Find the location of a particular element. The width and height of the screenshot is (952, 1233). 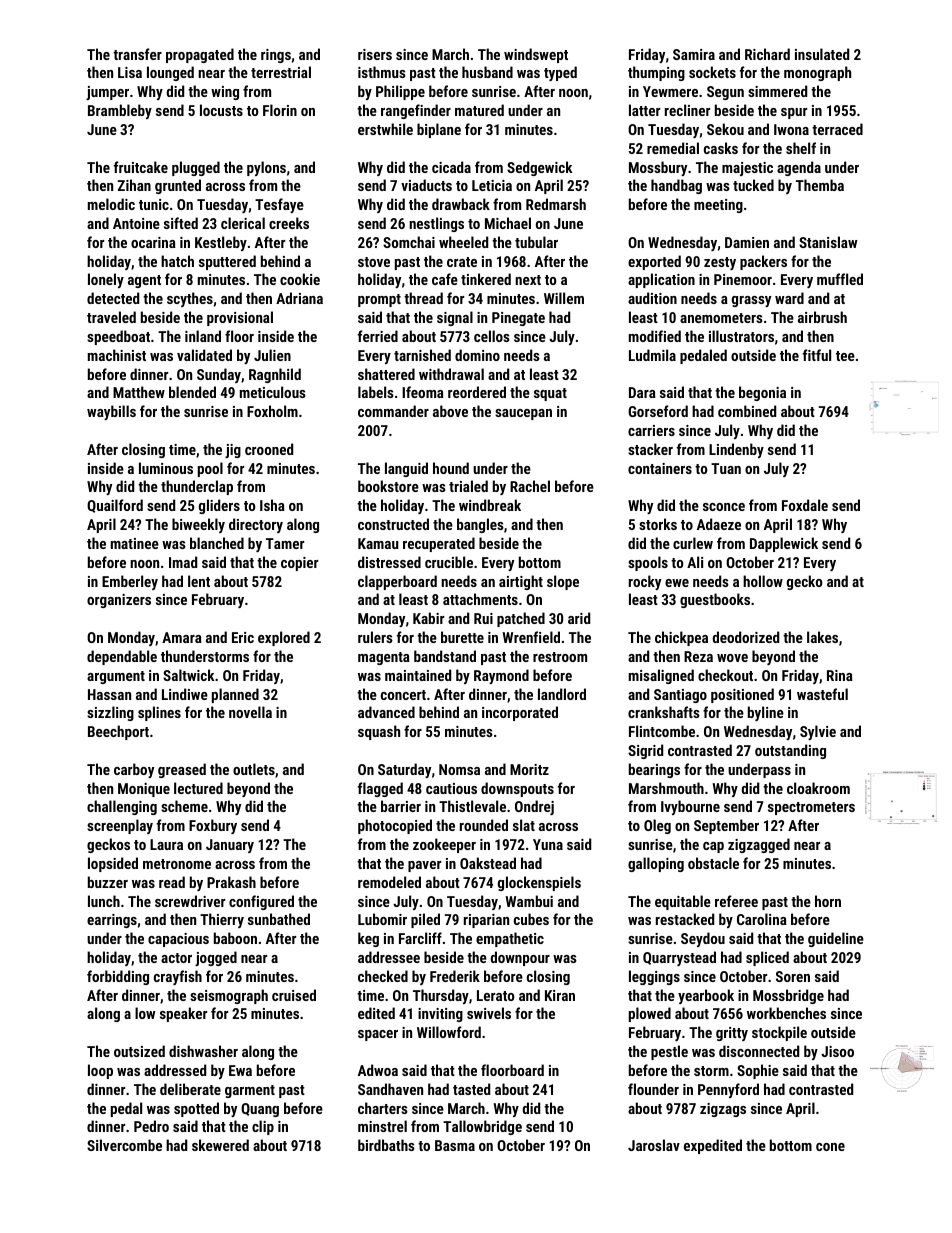

windswept is located at coordinates (536, 55).
